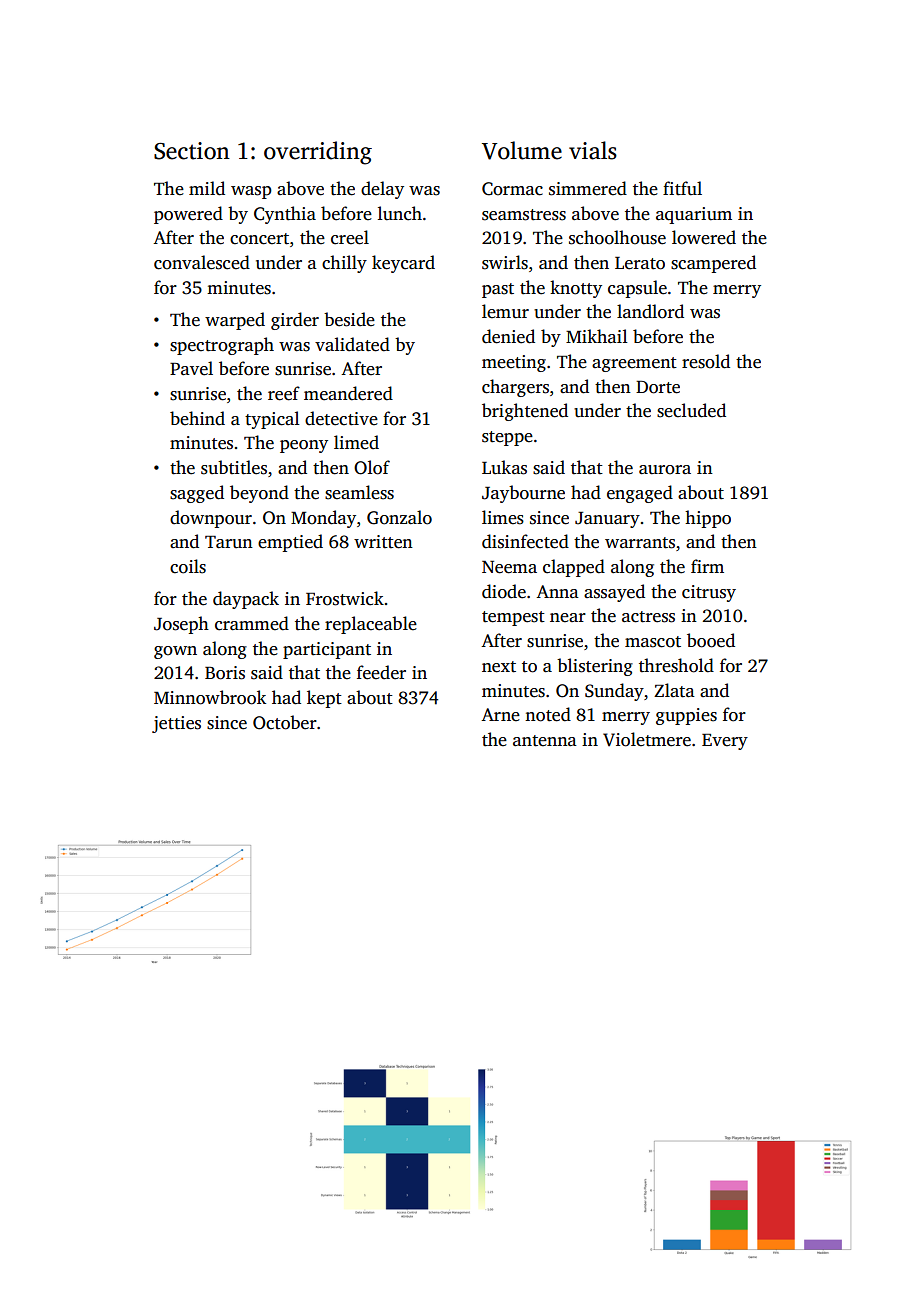 The image size is (924, 1311). What do you see at coordinates (682, 188) in the page?
I see `fitful` at bounding box center [682, 188].
